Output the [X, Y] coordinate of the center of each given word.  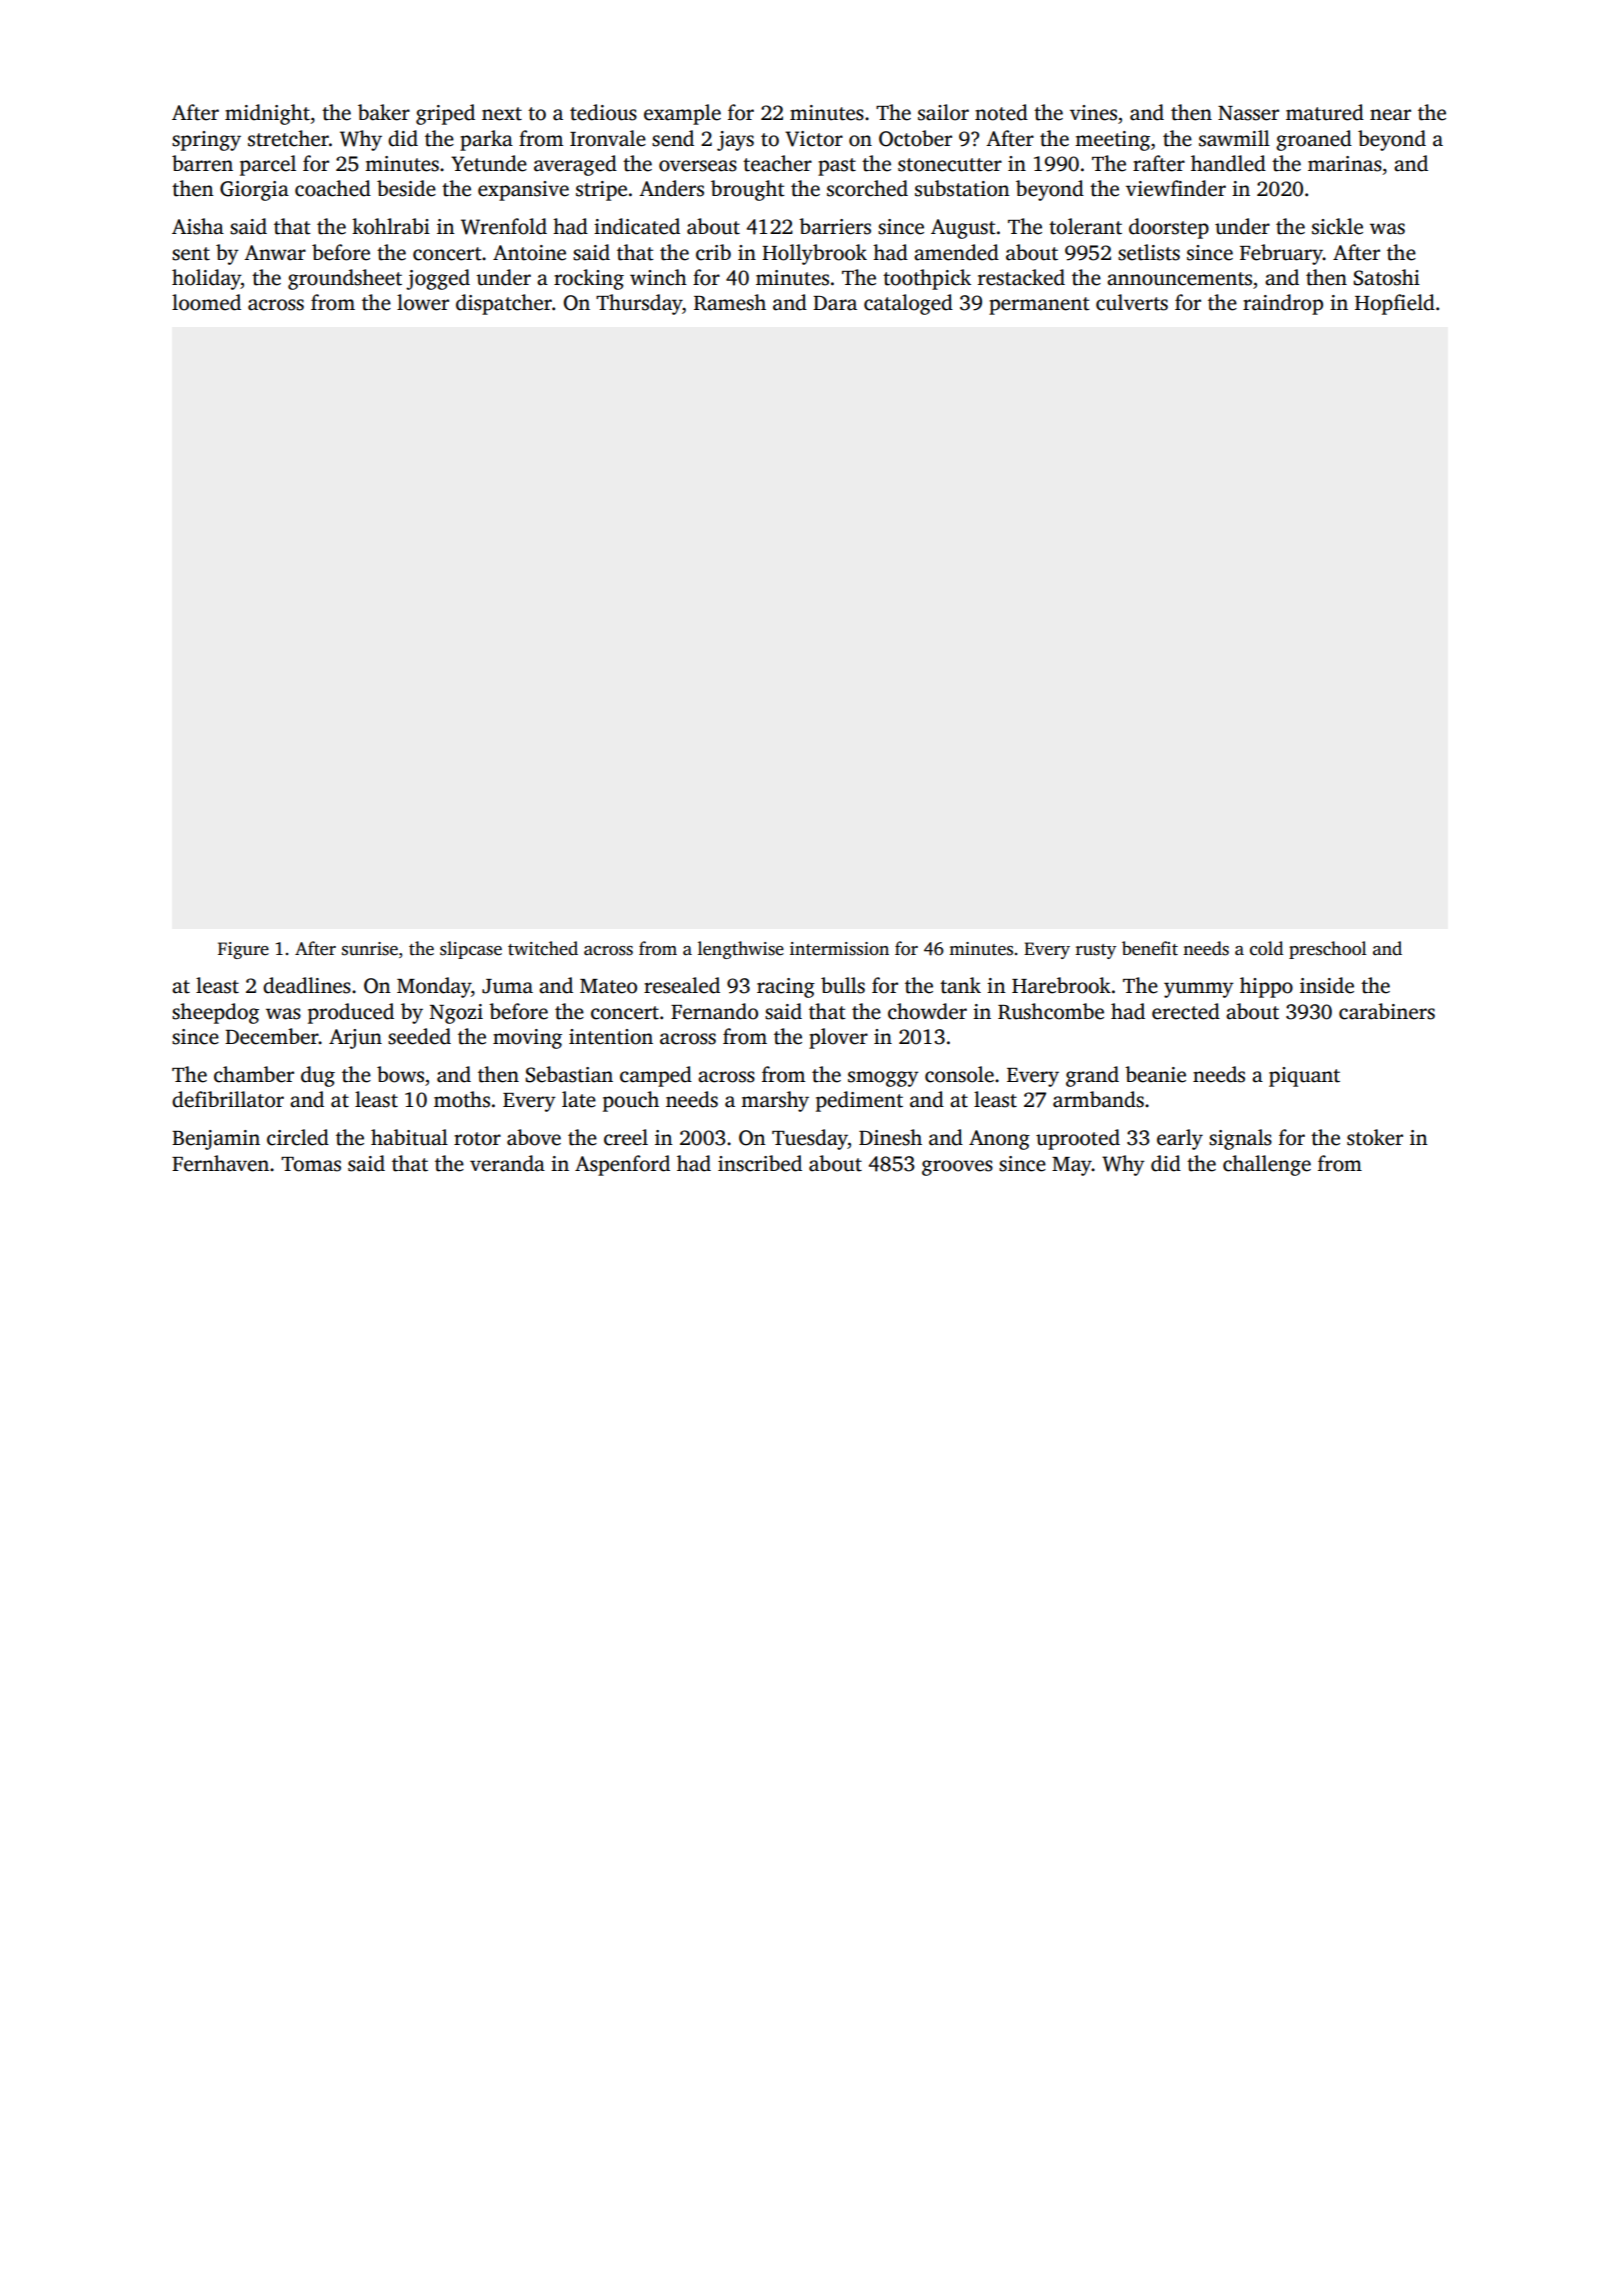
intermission [839, 949]
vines [1093, 113]
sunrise [370, 949]
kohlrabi [391, 226]
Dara [835, 303]
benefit [1150, 948]
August [963, 229]
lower [423, 302]
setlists [1149, 252]
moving [527, 1039]
